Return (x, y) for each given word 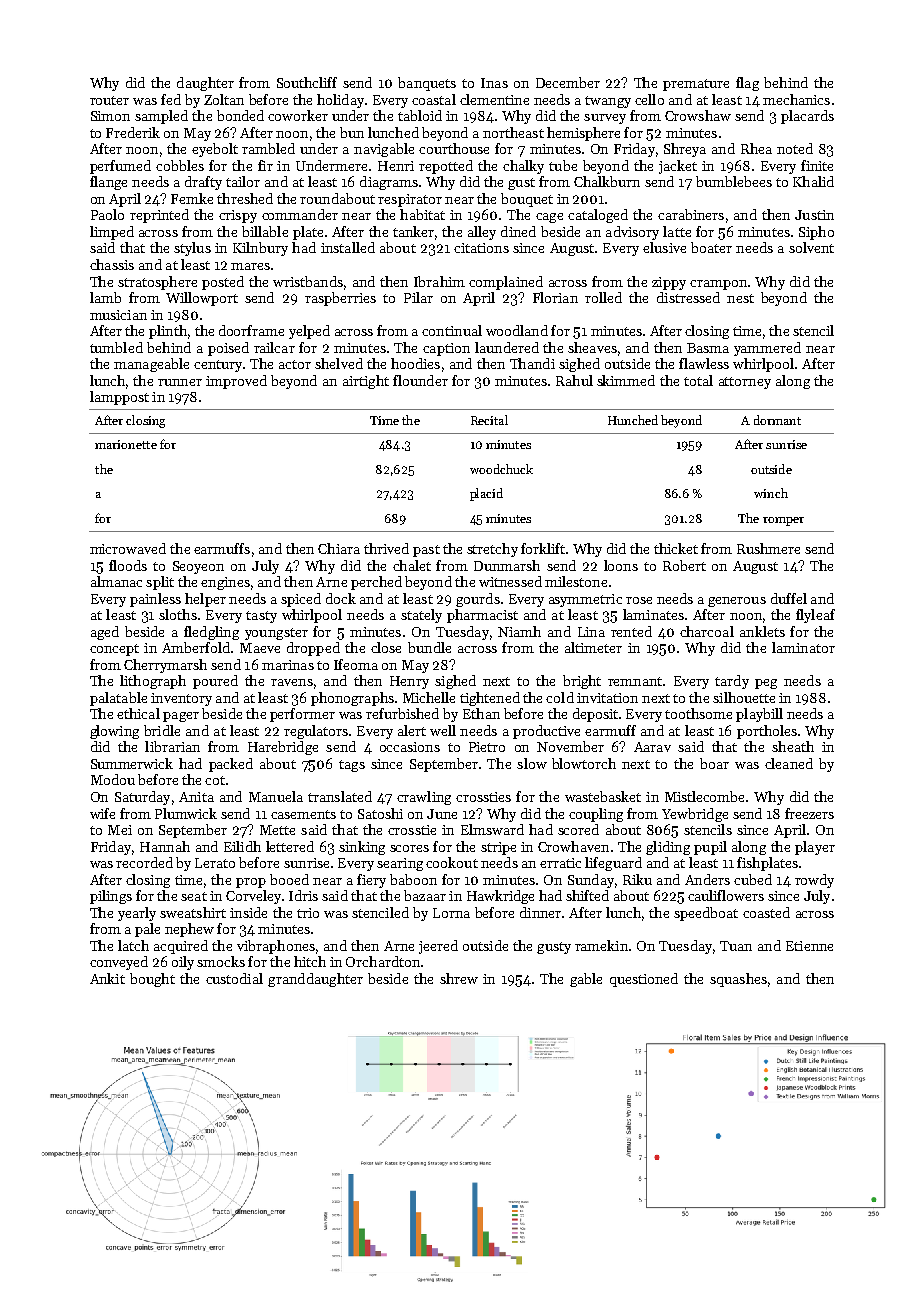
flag (747, 84)
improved (236, 382)
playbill (759, 715)
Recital (489, 420)
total (698, 380)
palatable (118, 699)
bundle (429, 647)
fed (171, 99)
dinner (540, 912)
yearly (137, 914)
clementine (494, 99)
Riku (637, 879)
